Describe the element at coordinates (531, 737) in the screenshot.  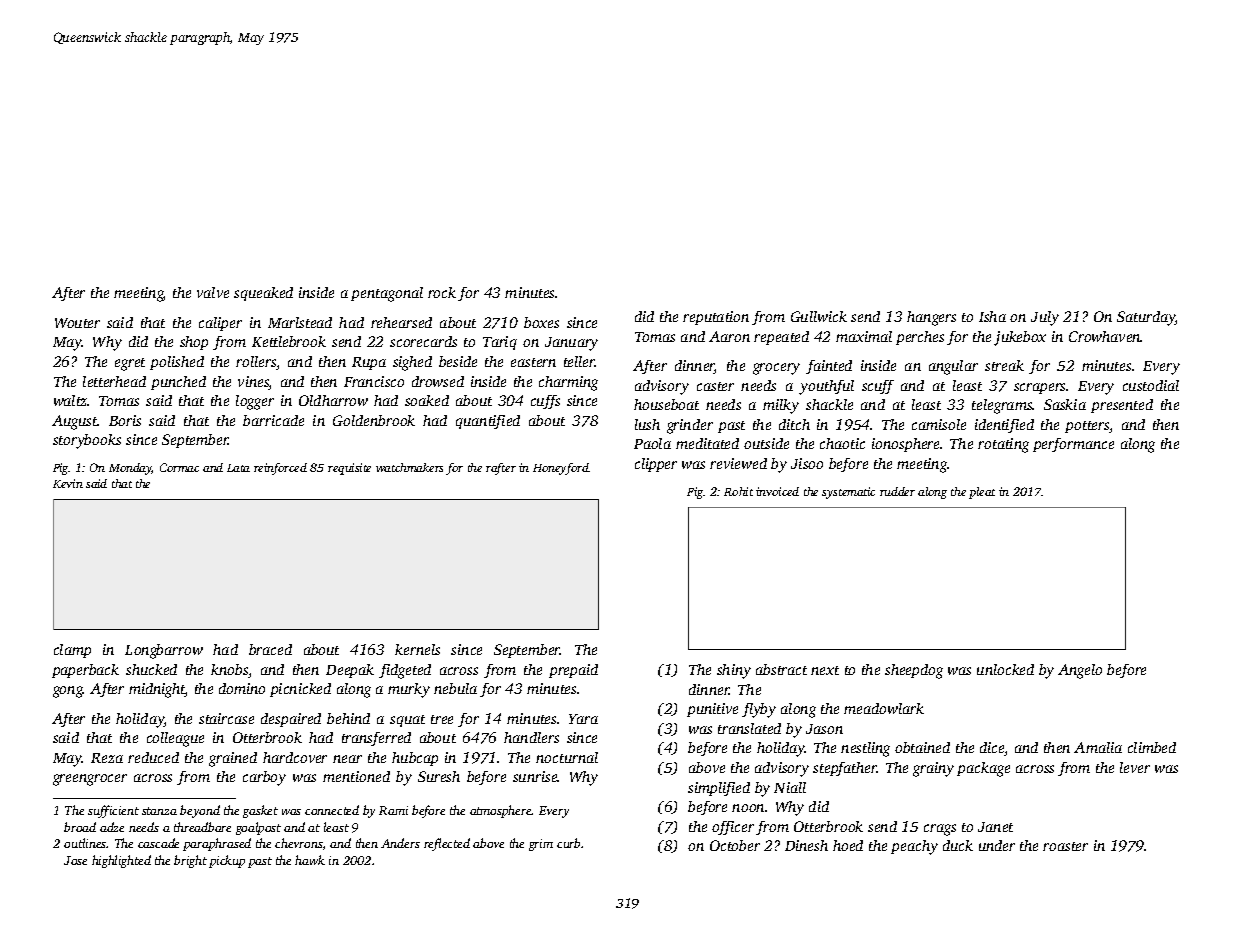
I see `handlers` at that location.
